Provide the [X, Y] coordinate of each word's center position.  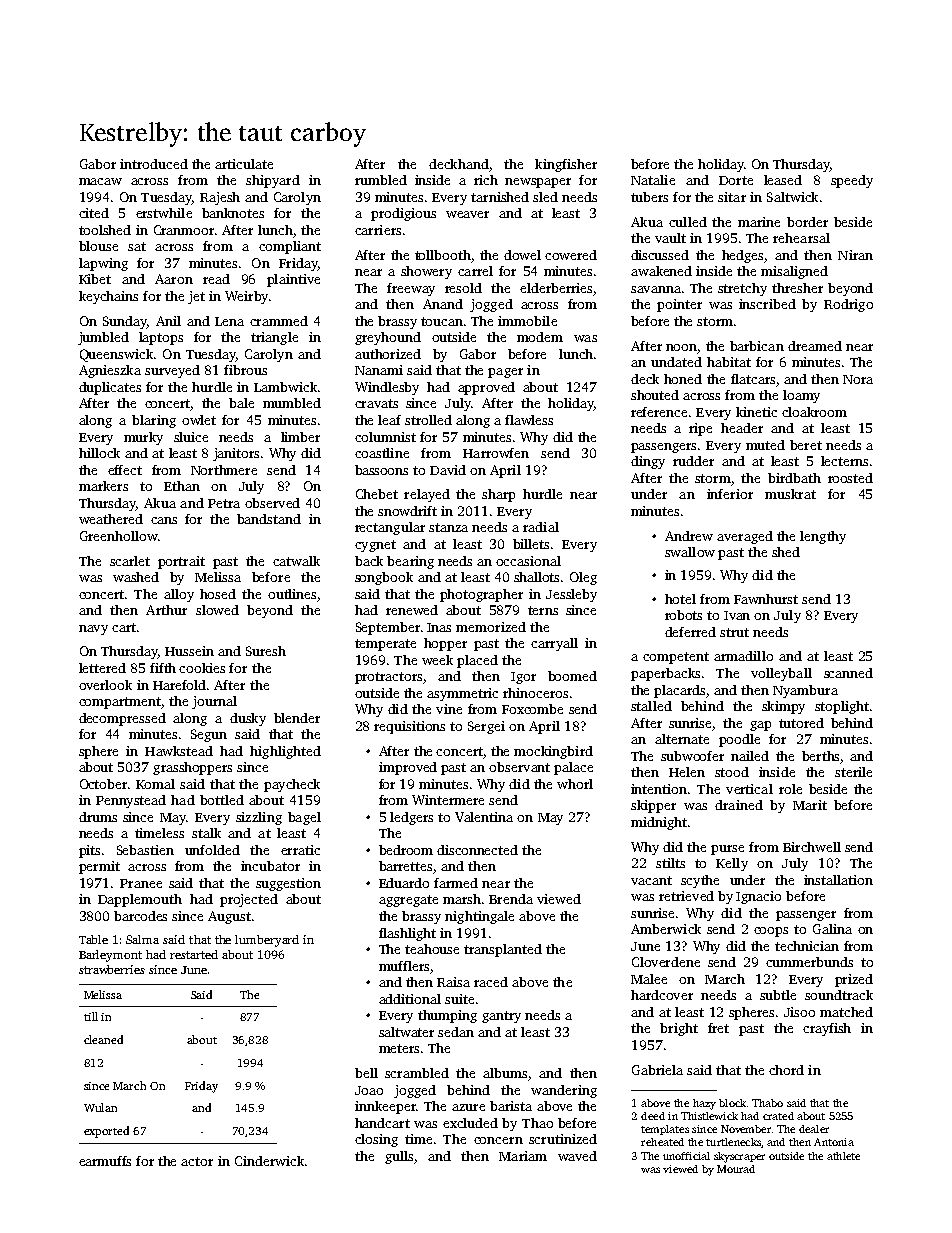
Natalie [653, 180]
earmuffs [105, 1161]
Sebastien [145, 850]
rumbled [381, 180]
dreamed [815, 346]
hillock [99, 453]
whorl [575, 784]
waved [577, 1156]
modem [540, 337]
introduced [154, 164]
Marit [810, 805]
